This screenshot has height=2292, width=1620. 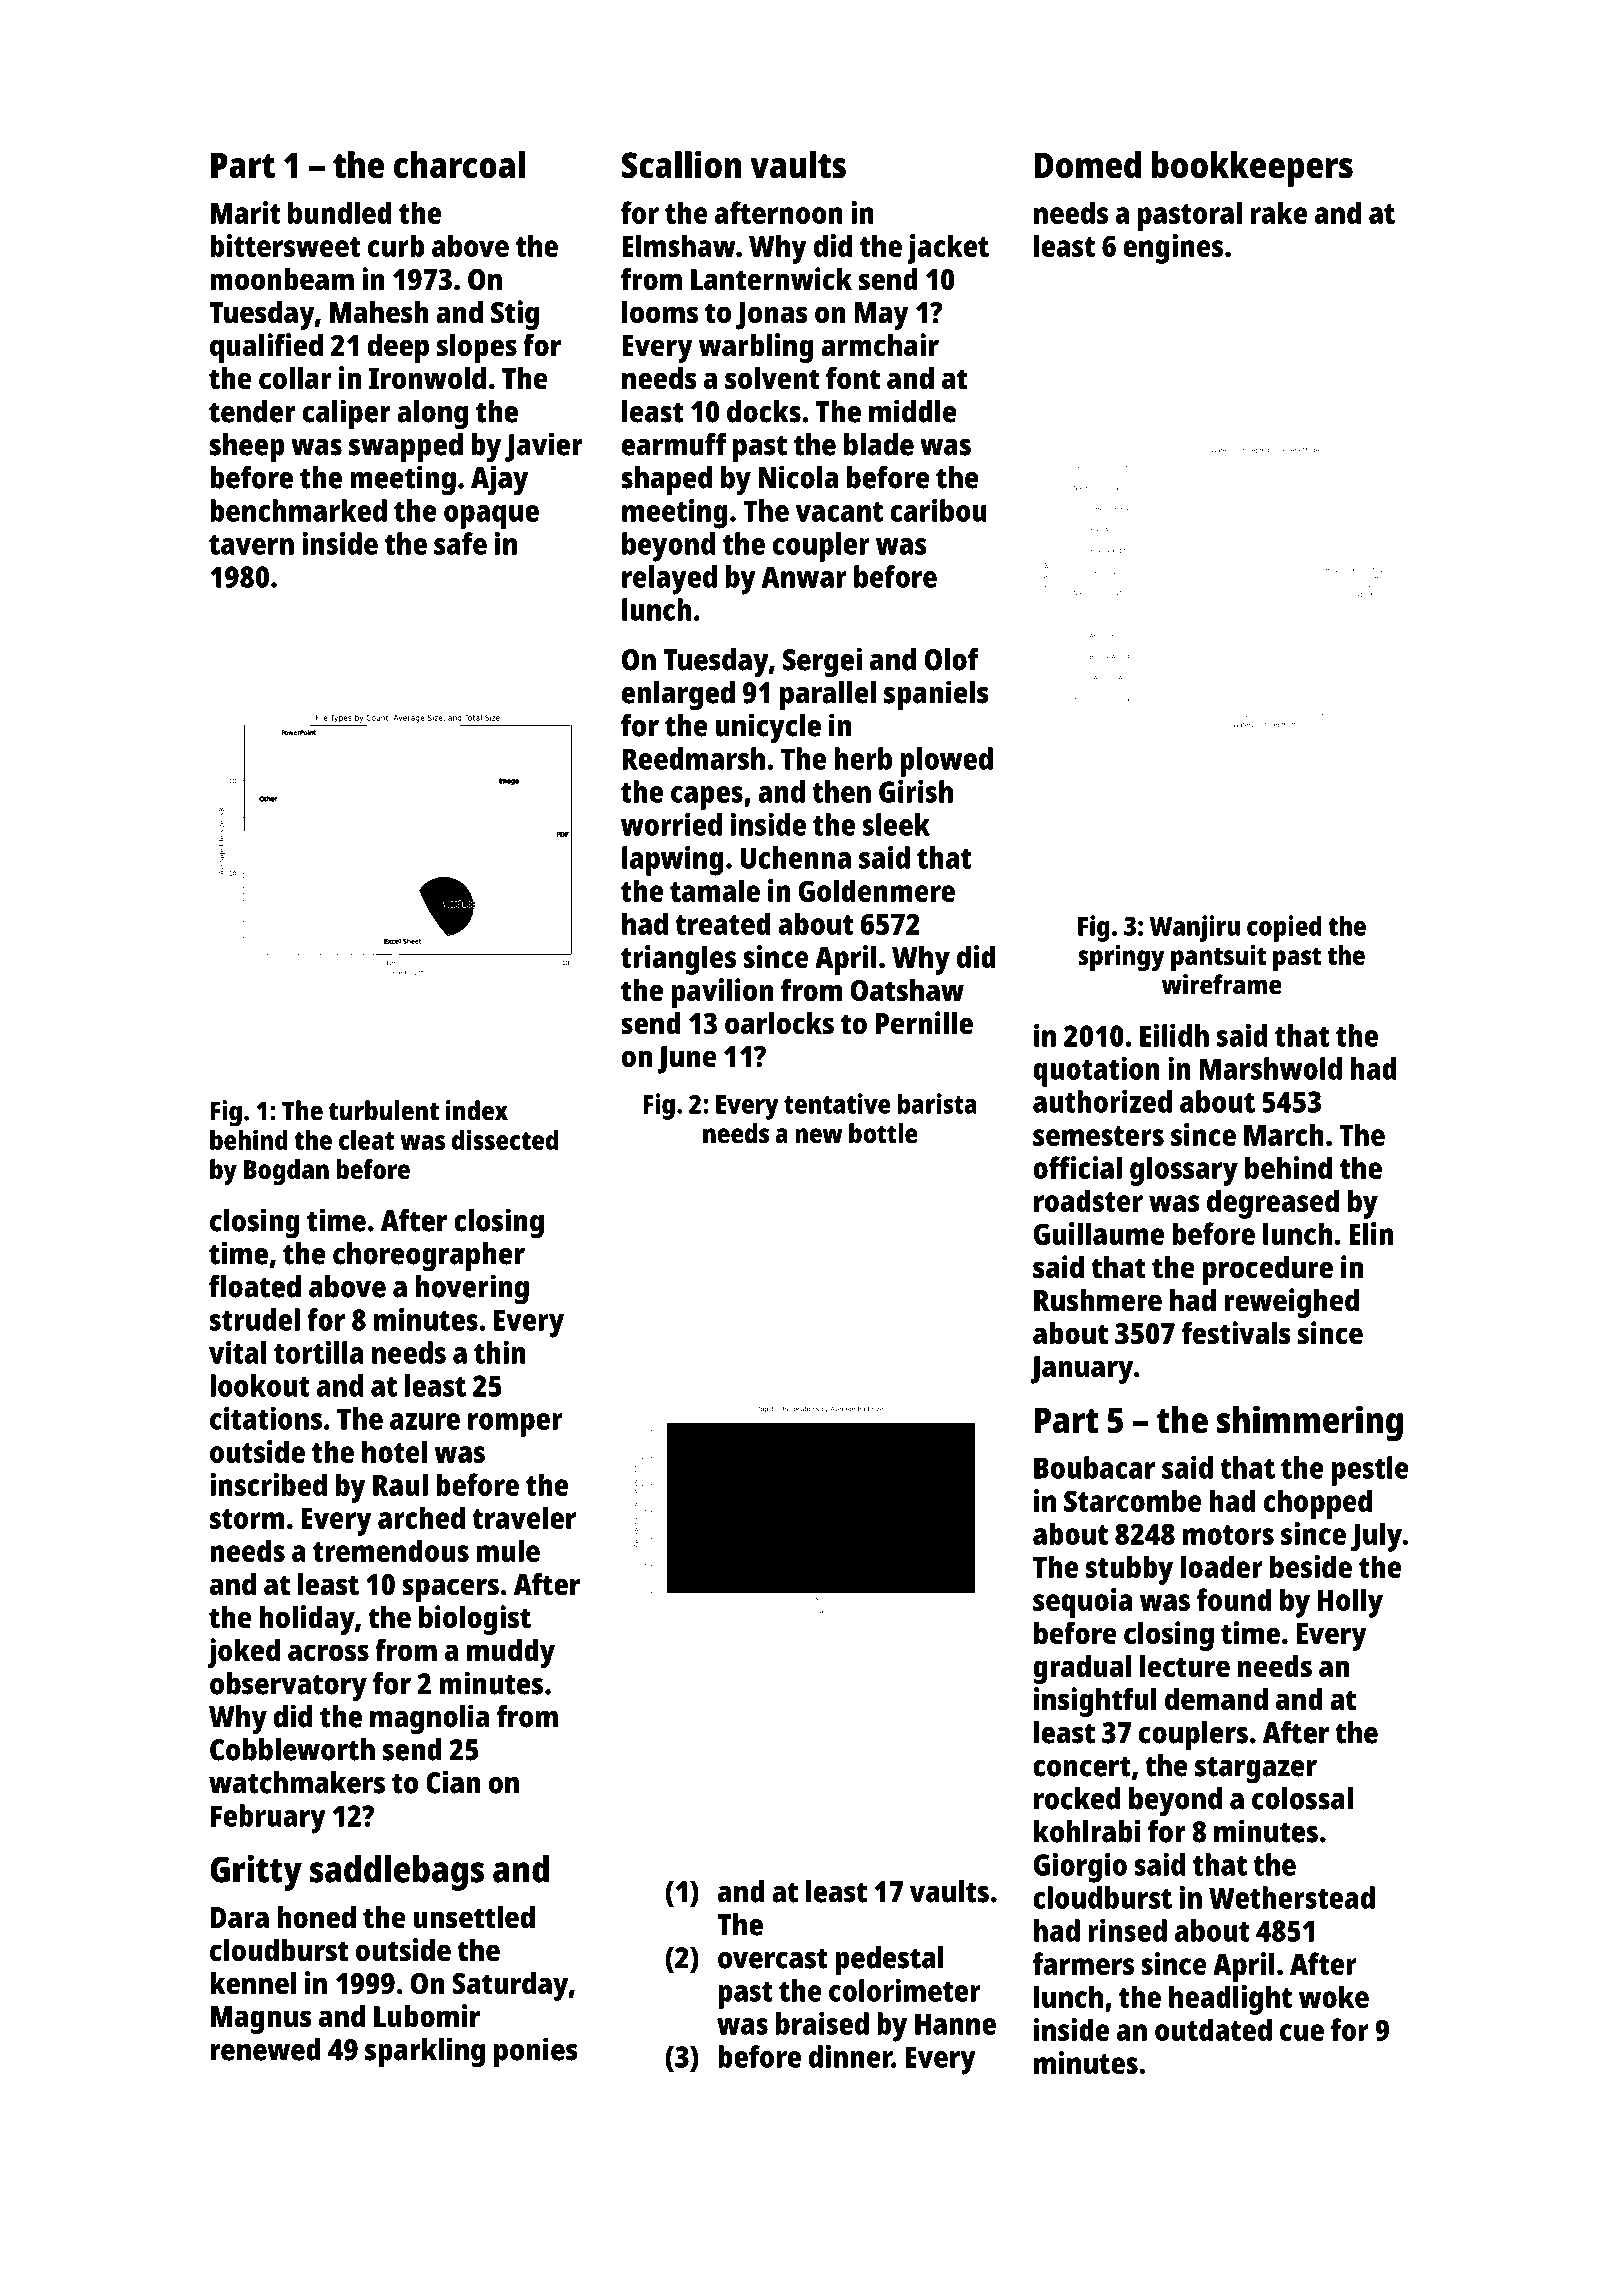 I want to click on safe, so click(x=460, y=543).
